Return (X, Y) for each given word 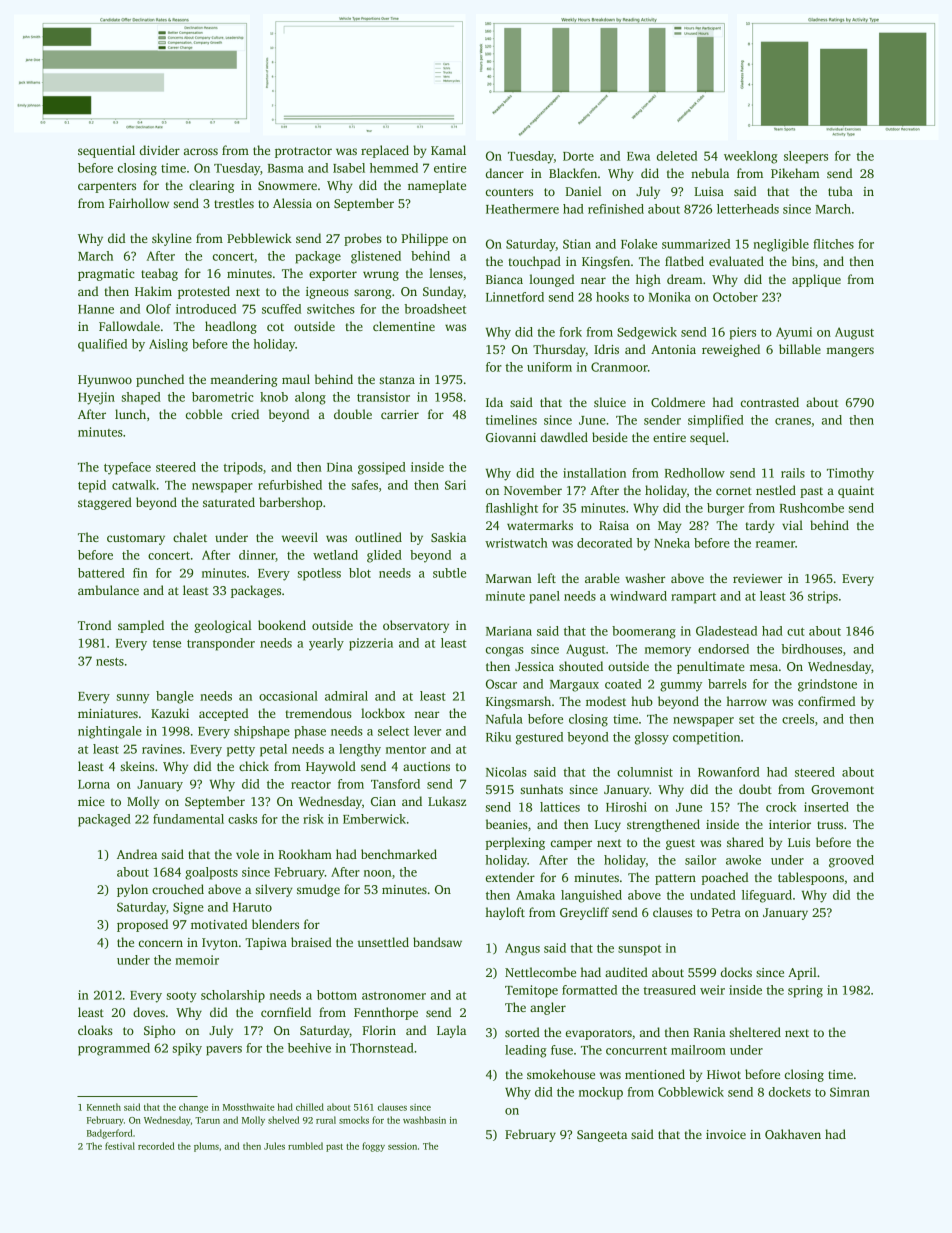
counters (509, 192)
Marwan (509, 578)
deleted (677, 156)
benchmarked (399, 854)
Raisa (614, 525)
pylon (132, 890)
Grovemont (842, 789)
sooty (182, 997)
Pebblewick (259, 238)
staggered (105, 503)
